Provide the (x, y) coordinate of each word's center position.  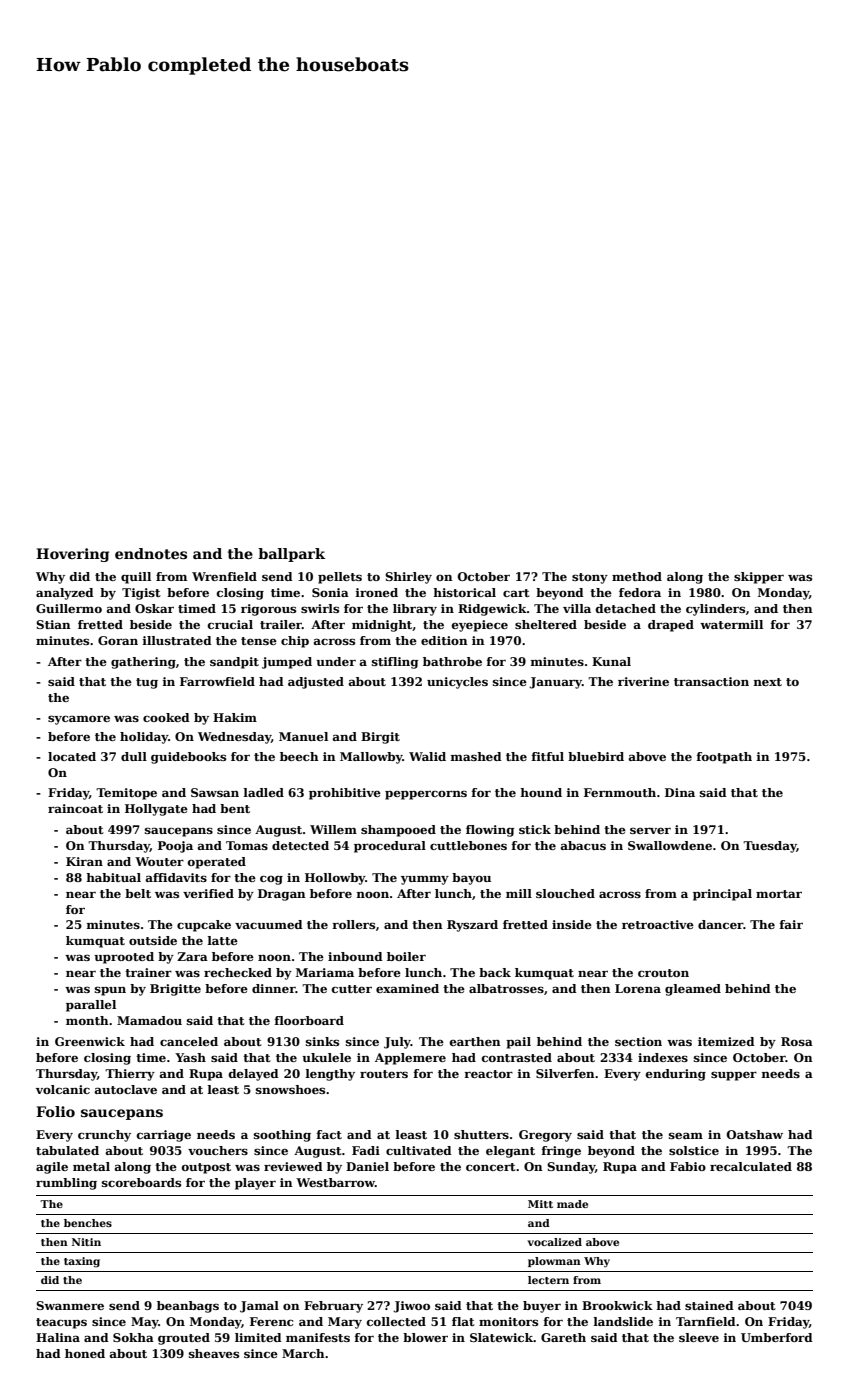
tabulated (67, 1150)
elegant (510, 1152)
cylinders (715, 610)
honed (85, 1353)
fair (791, 924)
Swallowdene (670, 845)
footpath (724, 758)
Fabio (688, 1166)
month (87, 1020)
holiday (144, 738)
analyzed (65, 594)
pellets (340, 578)
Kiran (84, 861)
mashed (476, 756)
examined (407, 988)
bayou (471, 879)
